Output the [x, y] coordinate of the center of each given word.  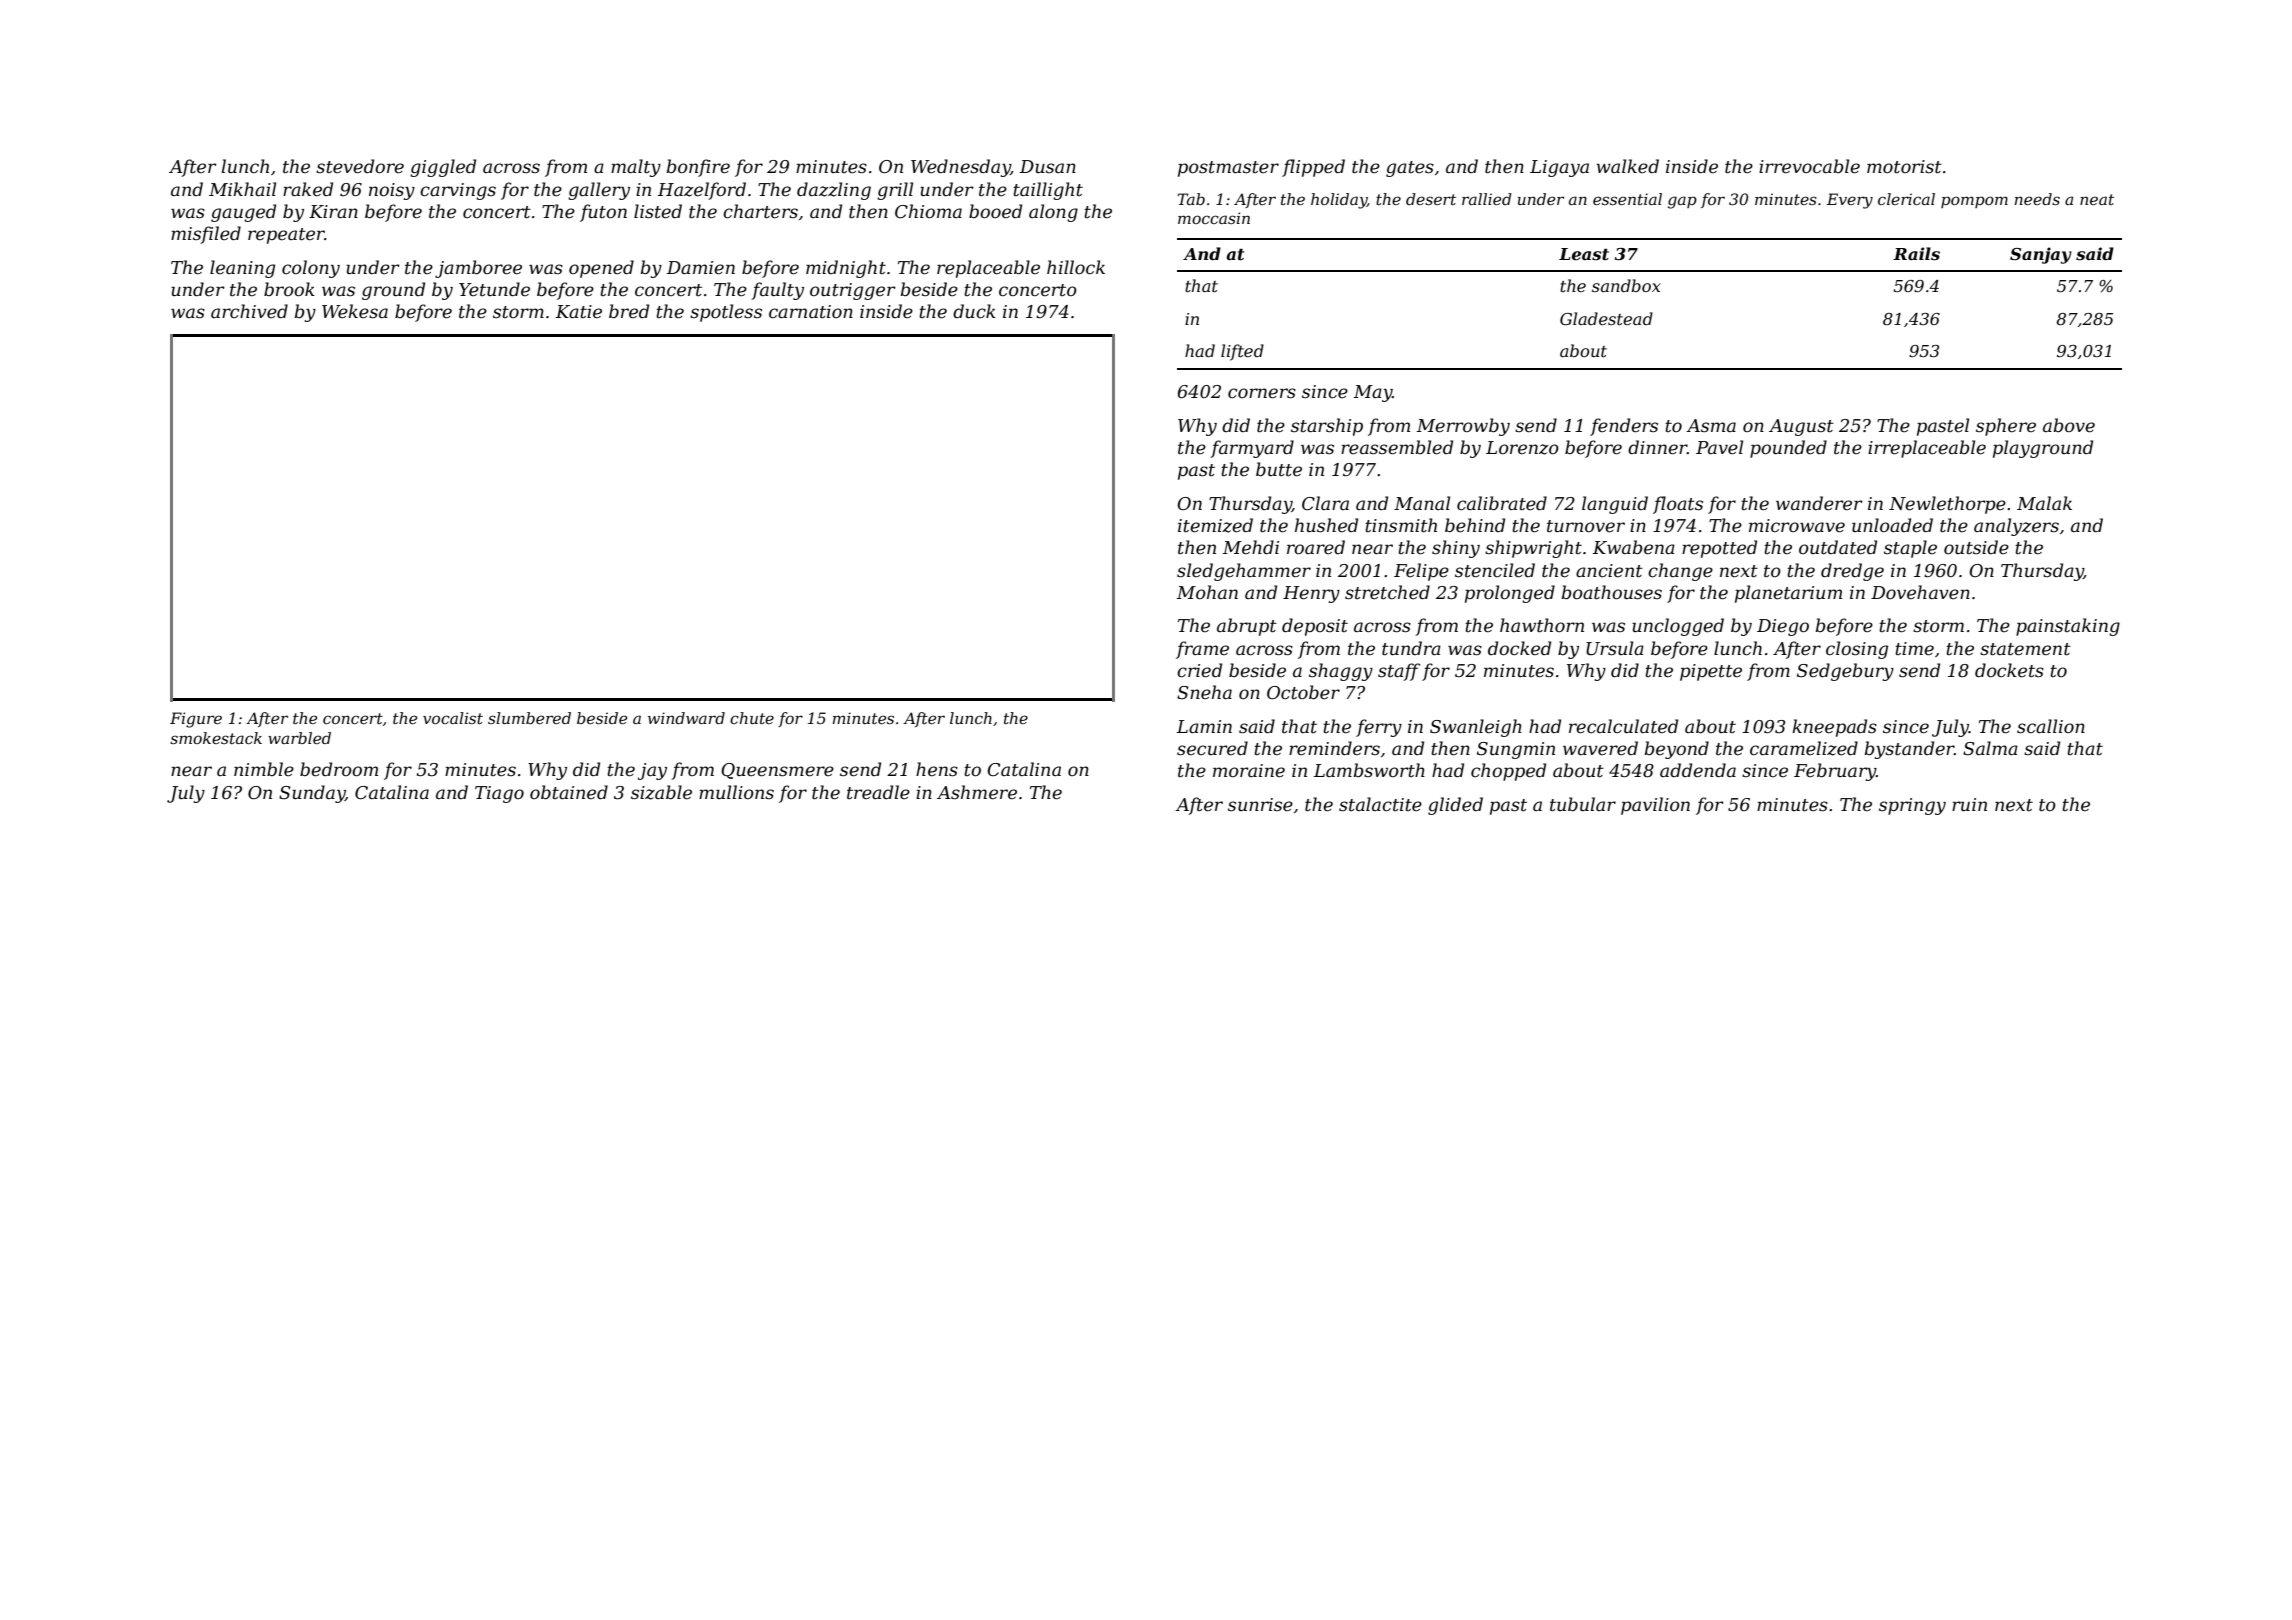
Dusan [1048, 166]
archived [249, 311]
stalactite [1380, 804]
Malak [2044, 503]
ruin [1969, 804]
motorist [1904, 167]
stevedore [360, 166]
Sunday [312, 794]
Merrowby [1463, 427]
